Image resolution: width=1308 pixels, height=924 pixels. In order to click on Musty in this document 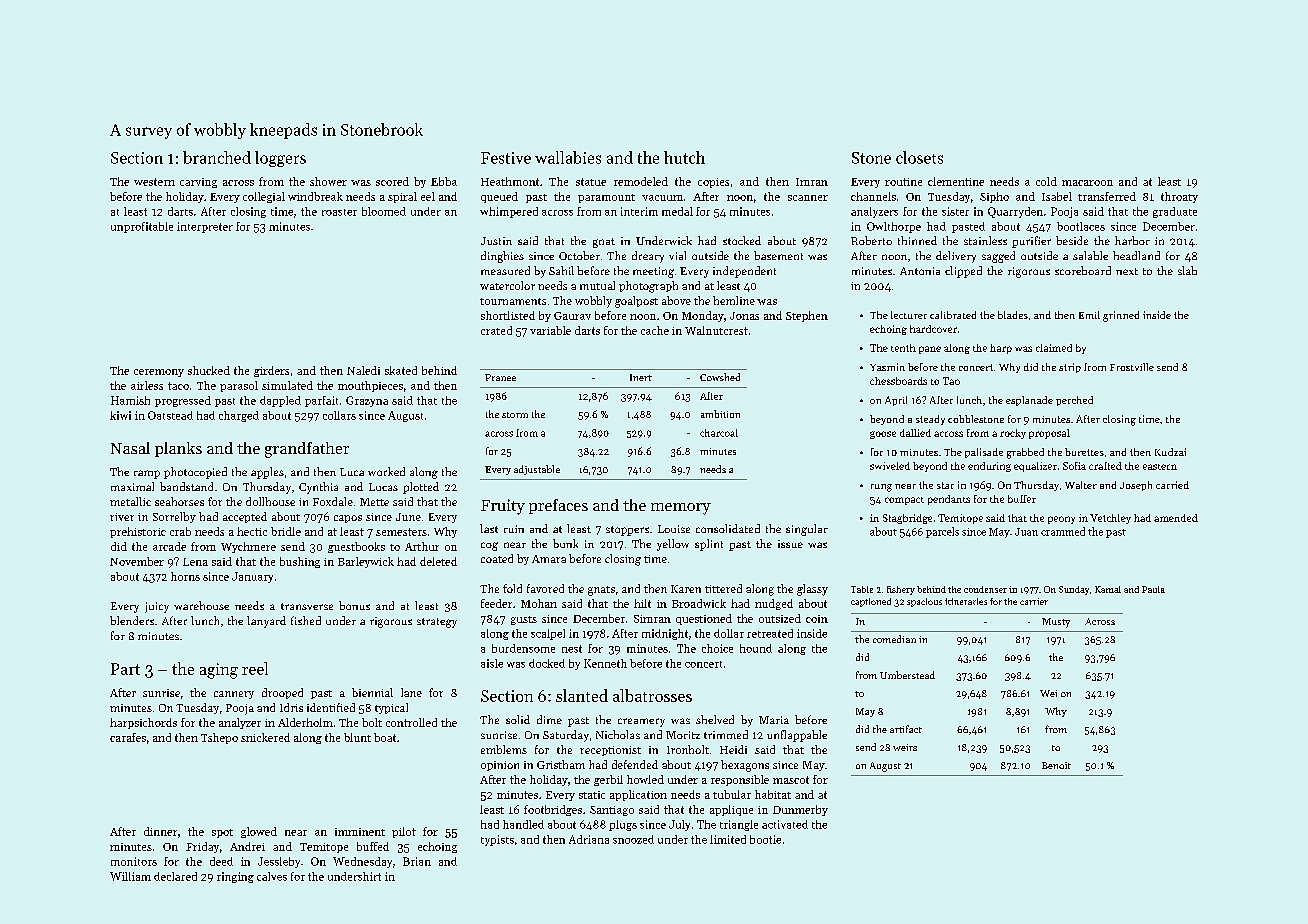, I will do `click(1056, 623)`.
